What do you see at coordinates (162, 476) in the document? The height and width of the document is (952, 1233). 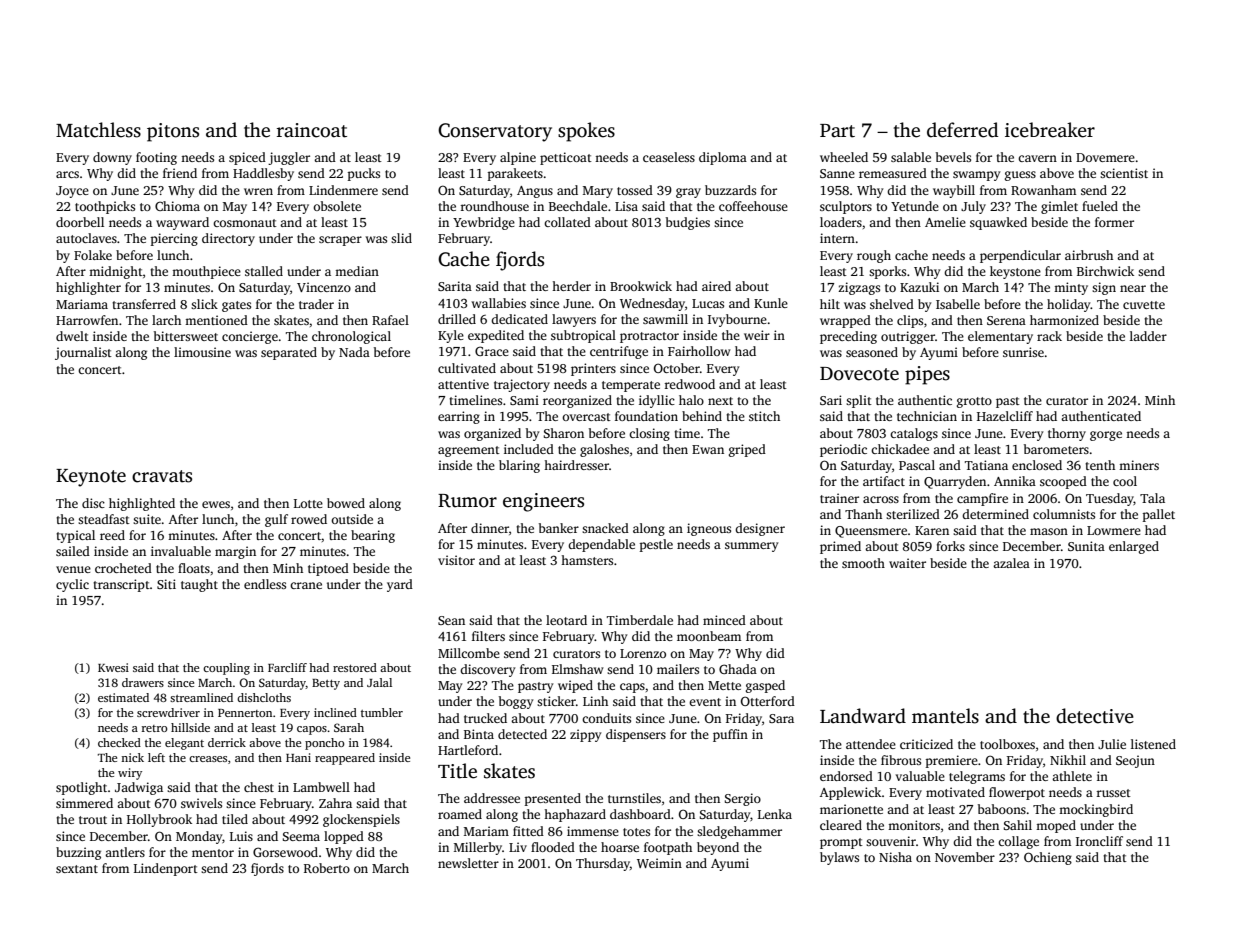 I see `cravats` at bounding box center [162, 476].
